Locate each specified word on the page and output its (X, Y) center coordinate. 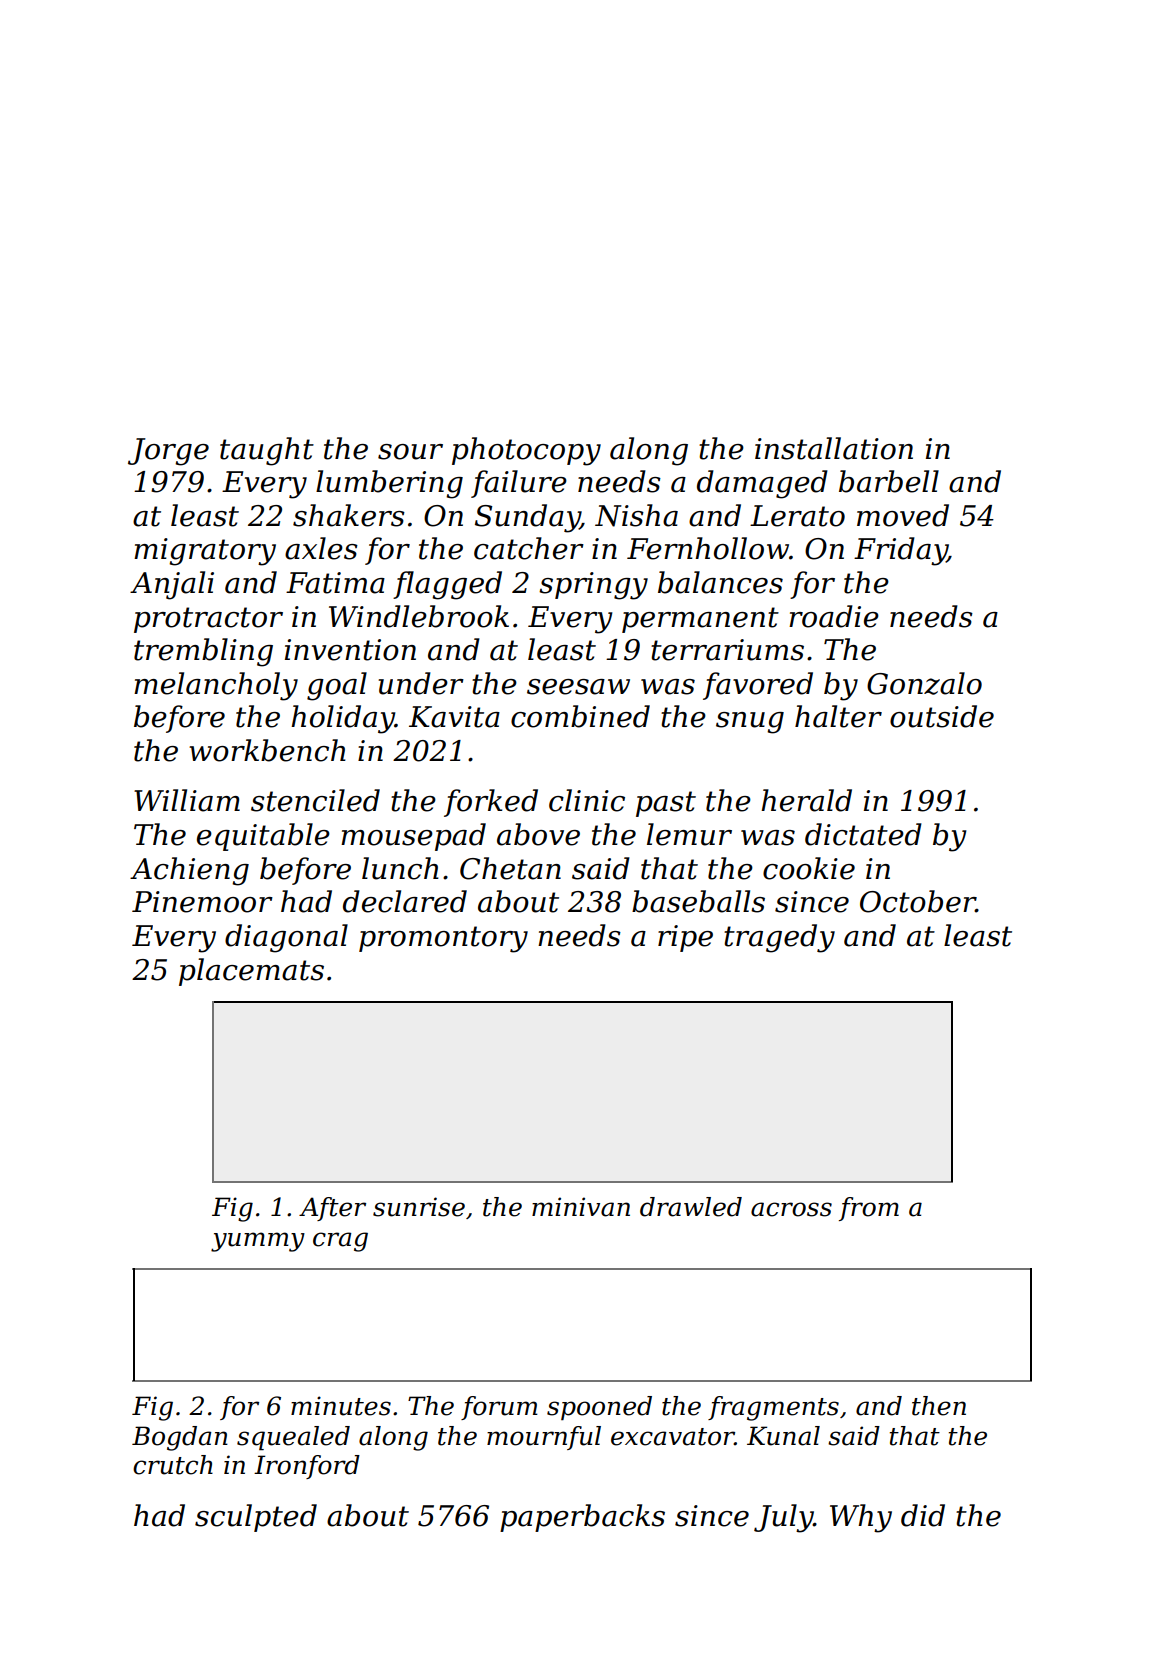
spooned (599, 1408)
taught (267, 451)
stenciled (315, 800)
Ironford (307, 1467)
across (791, 1209)
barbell (889, 481)
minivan (581, 1207)
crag (340, 1242)
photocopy (526, 451)
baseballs (698, 901)
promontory (443, 939)
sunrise (419, 1207)
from (869, 1209)
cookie (809, 868)
